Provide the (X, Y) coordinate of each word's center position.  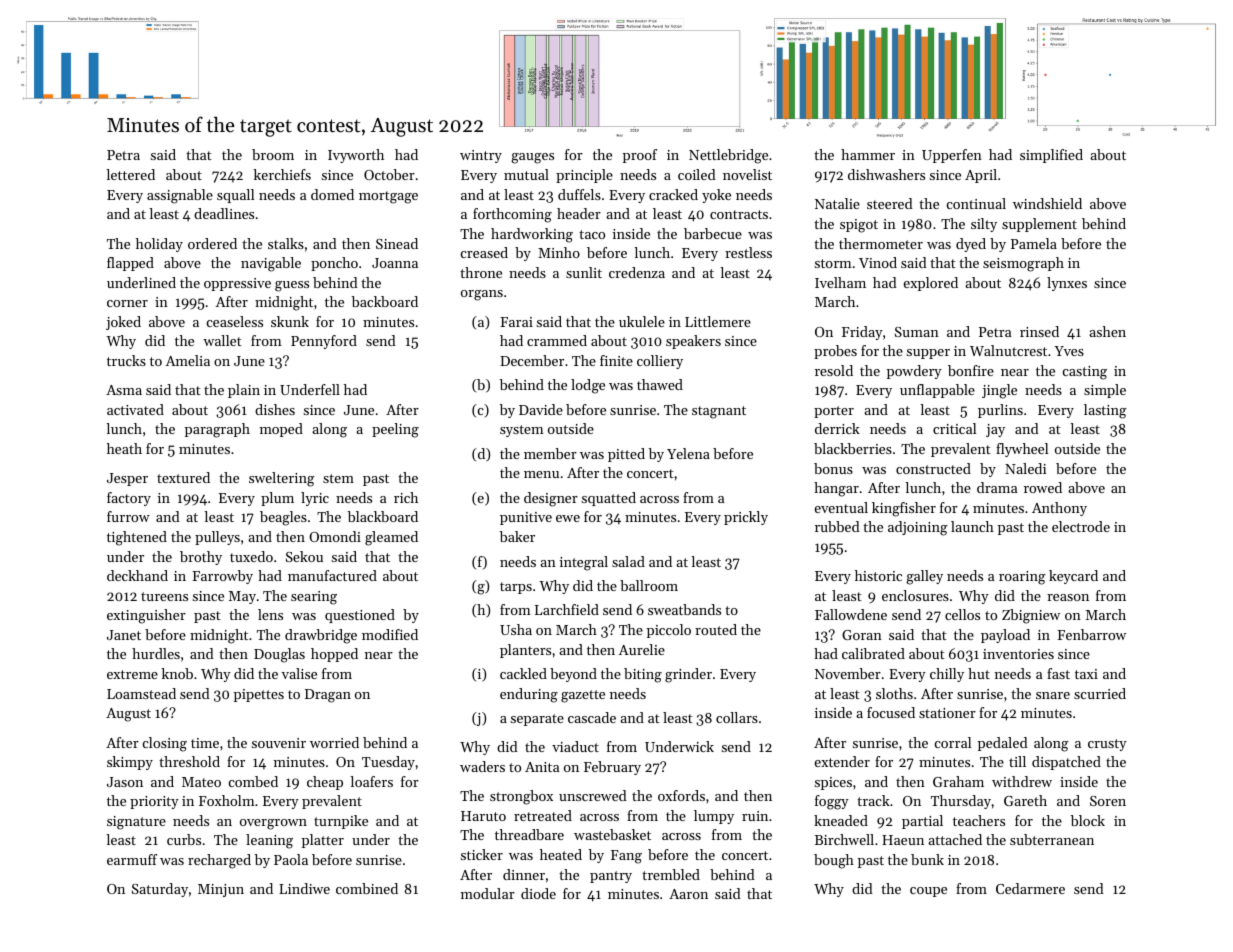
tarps (516, 588)
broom (273, 154)
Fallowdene (851, 614)
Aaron (688, 894)
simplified (1051, 156)
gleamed (391, 538)
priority (154, 802)
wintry (481, 156)
